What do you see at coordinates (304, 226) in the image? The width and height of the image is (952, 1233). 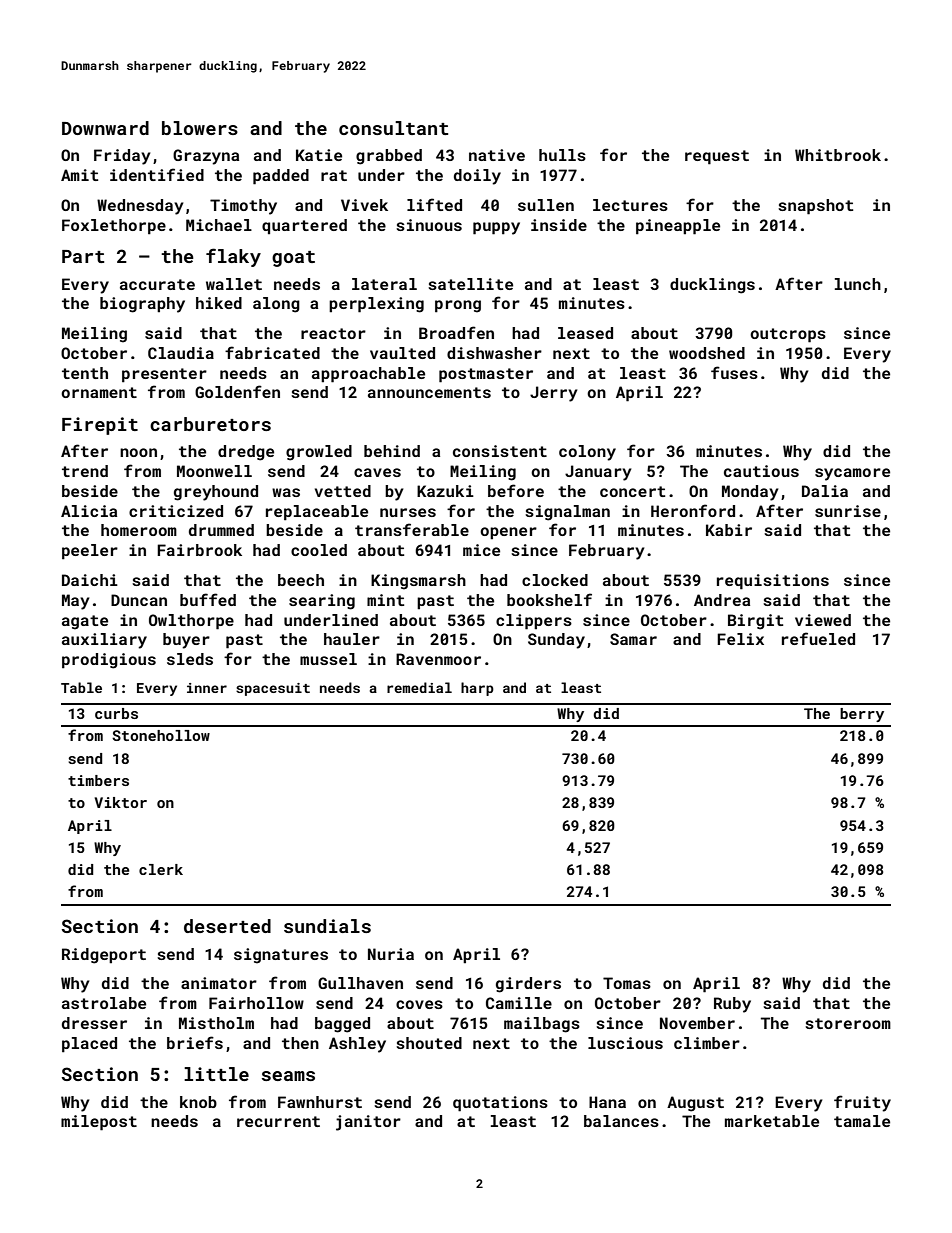 I see `quartered` at bounding box center [304, 226].
